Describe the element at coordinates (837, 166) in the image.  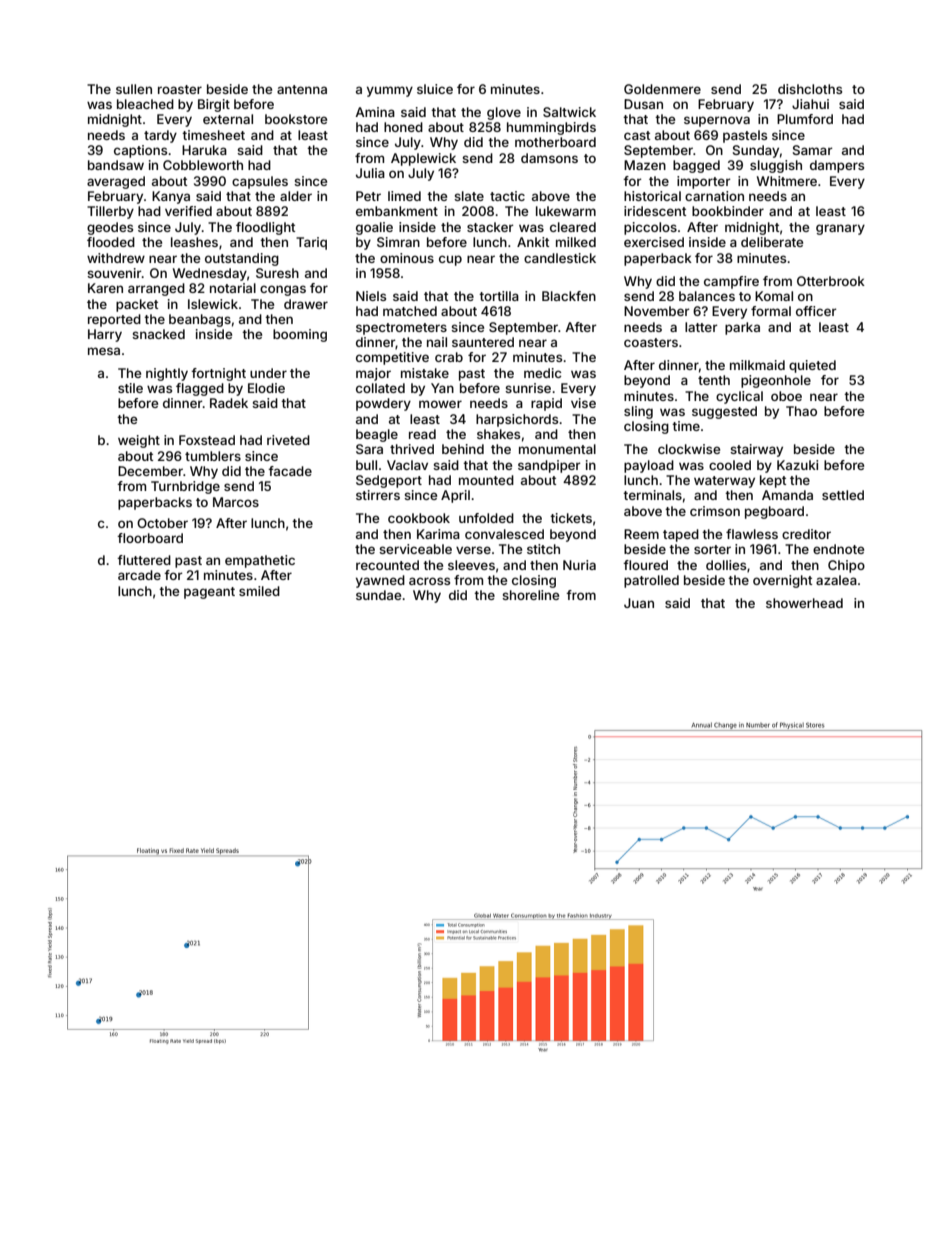
I see `dampers` at that location.
